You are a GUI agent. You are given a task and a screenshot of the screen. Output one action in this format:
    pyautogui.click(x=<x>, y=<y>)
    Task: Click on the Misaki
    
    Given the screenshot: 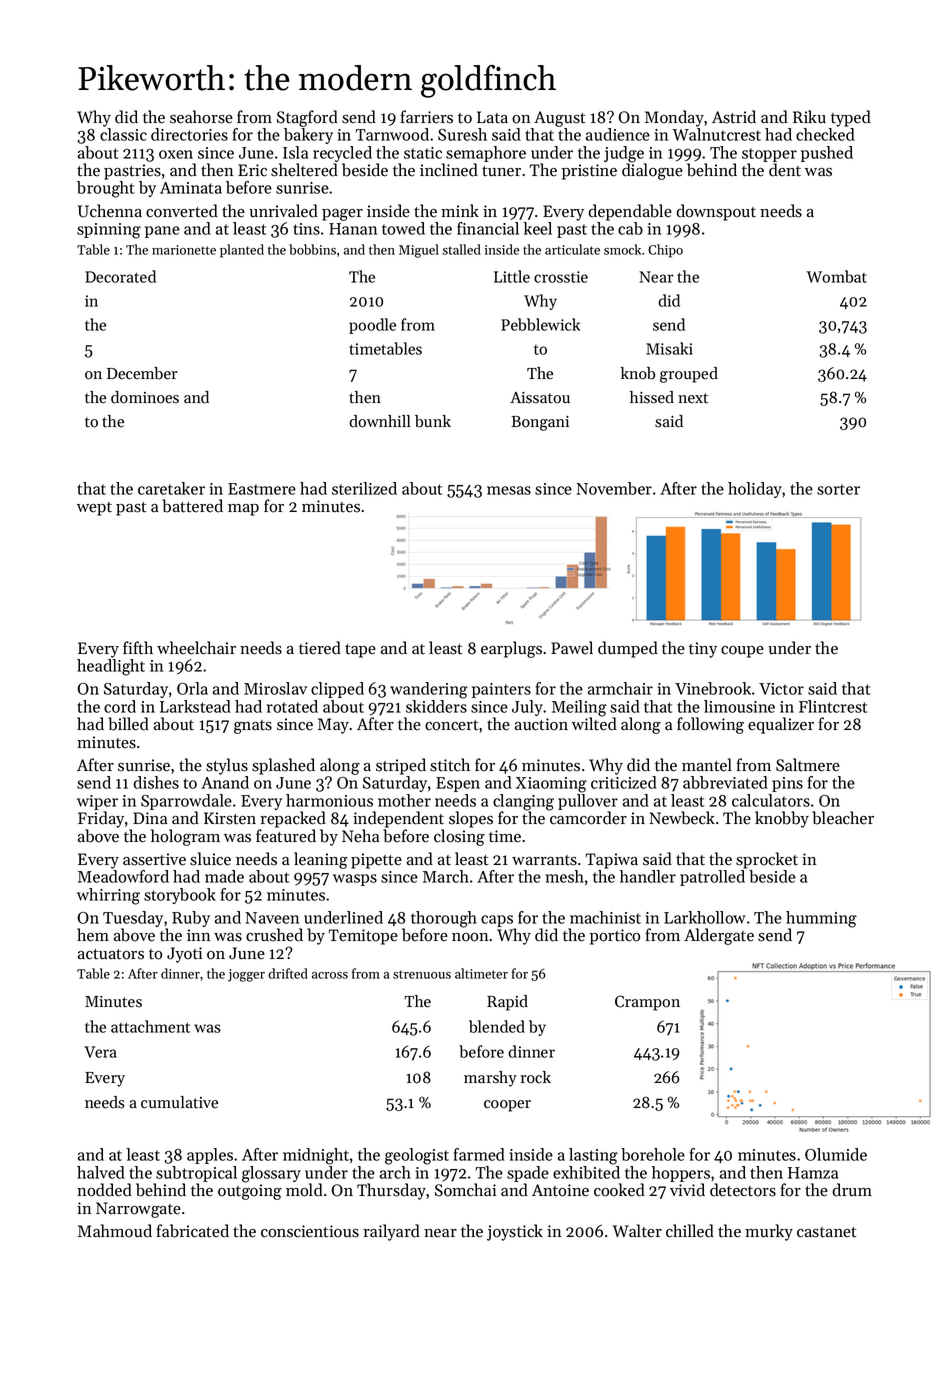 What is the action you would take?
    pyautogui.click(x=669, y=348)
